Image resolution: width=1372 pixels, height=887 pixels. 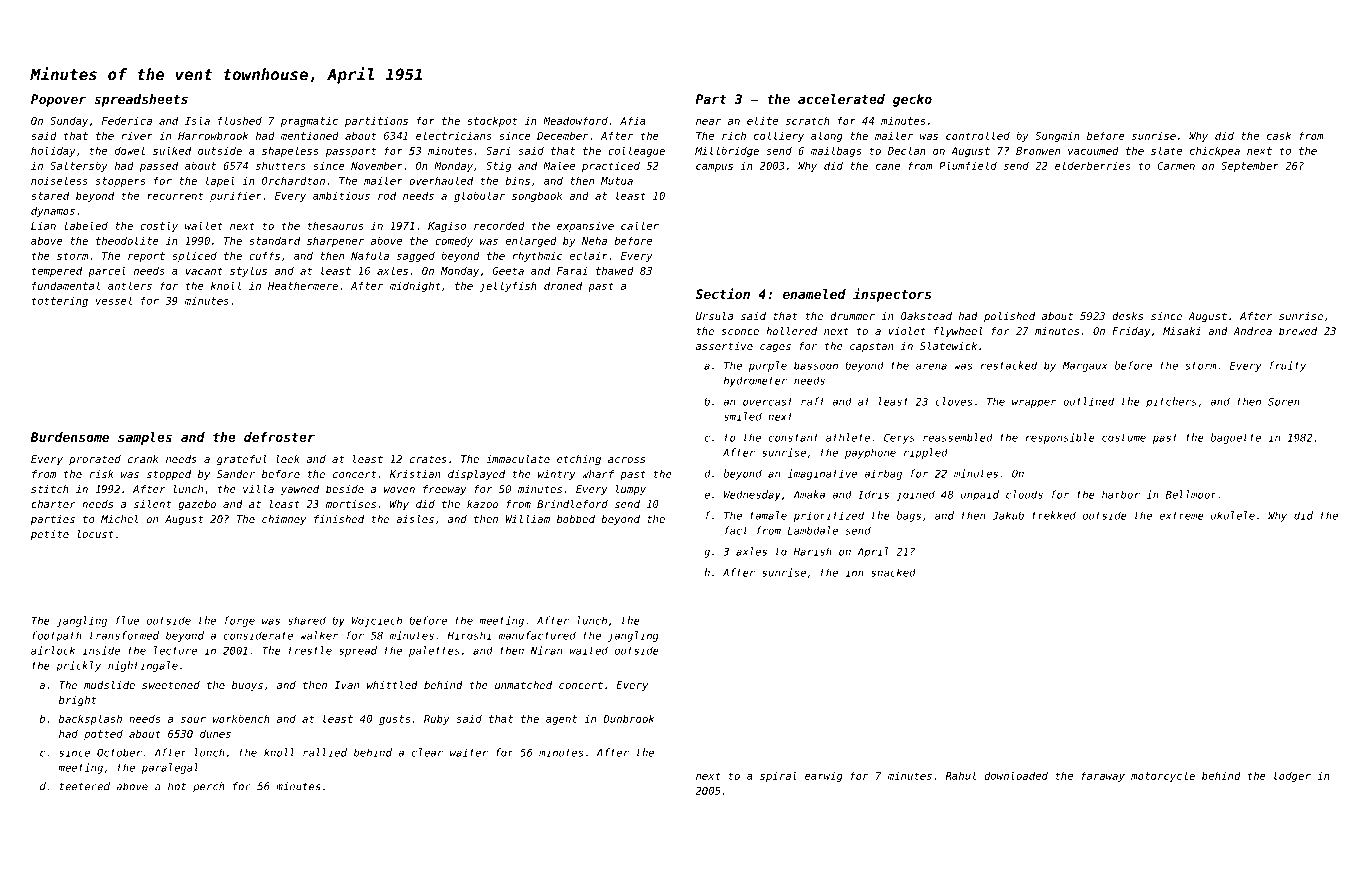 I want to click on gecko, so click(x=912, y=100).
